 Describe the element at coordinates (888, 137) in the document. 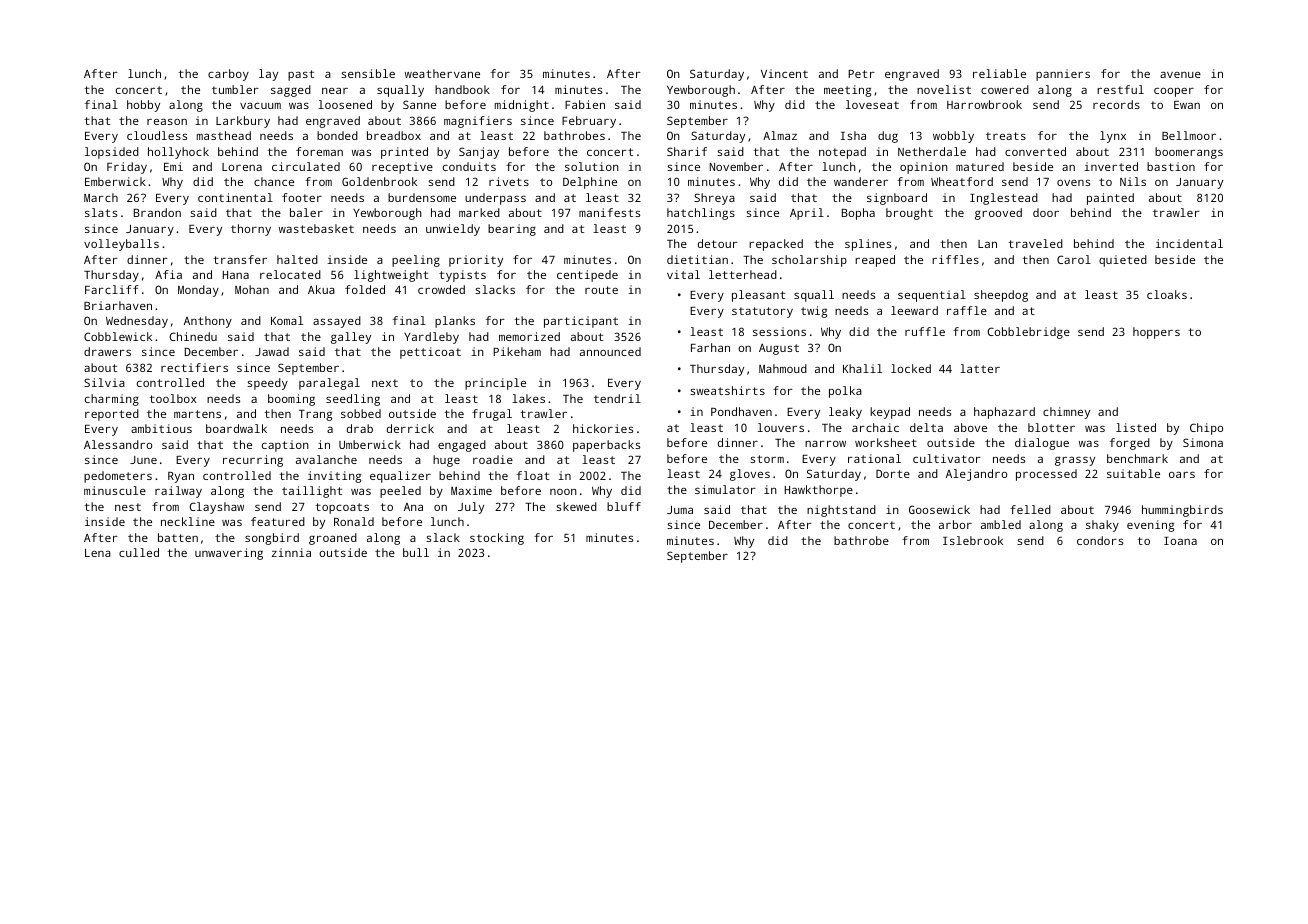

I see `dug` at that location.
